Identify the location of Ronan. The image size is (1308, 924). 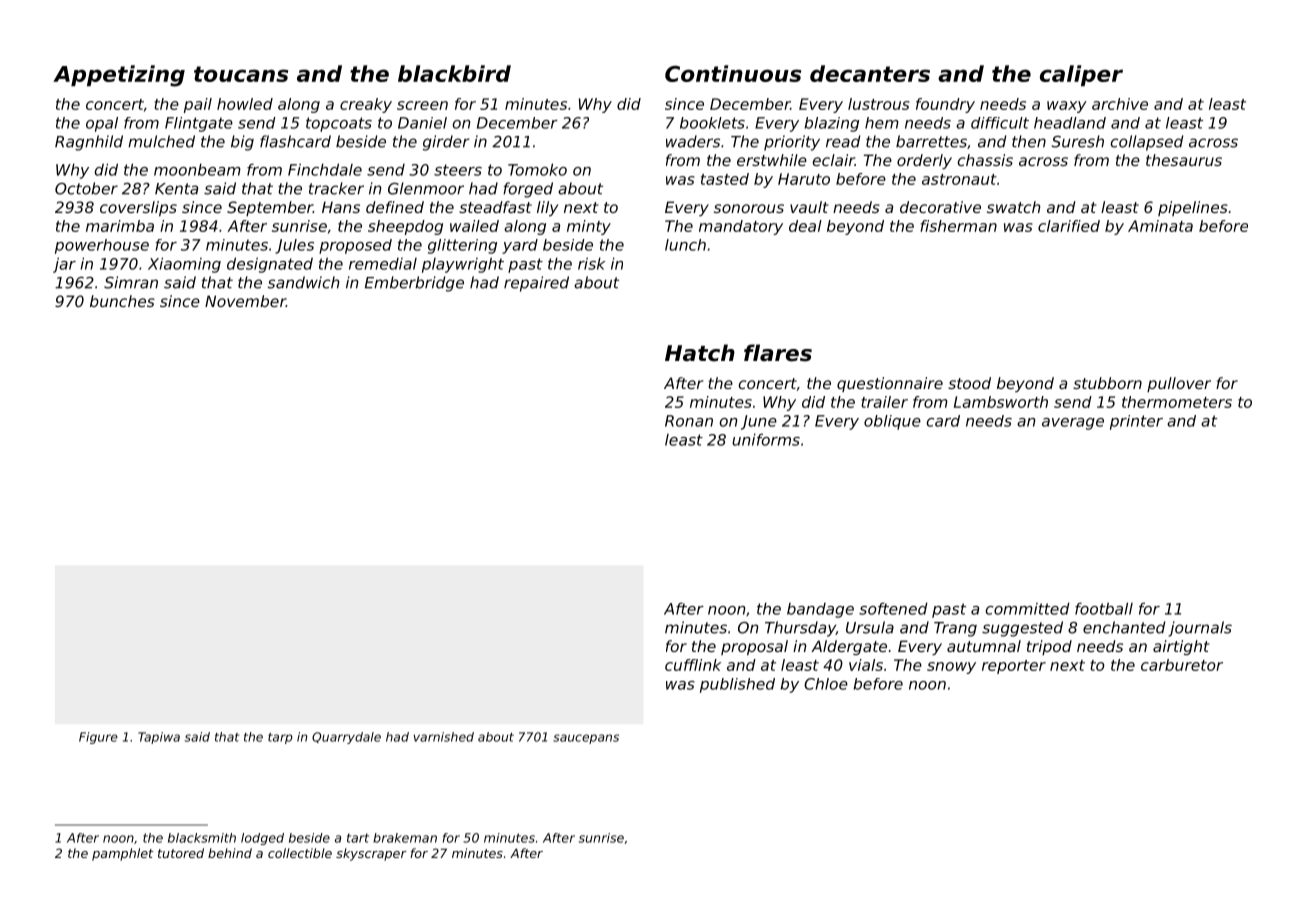
(689, 421).
